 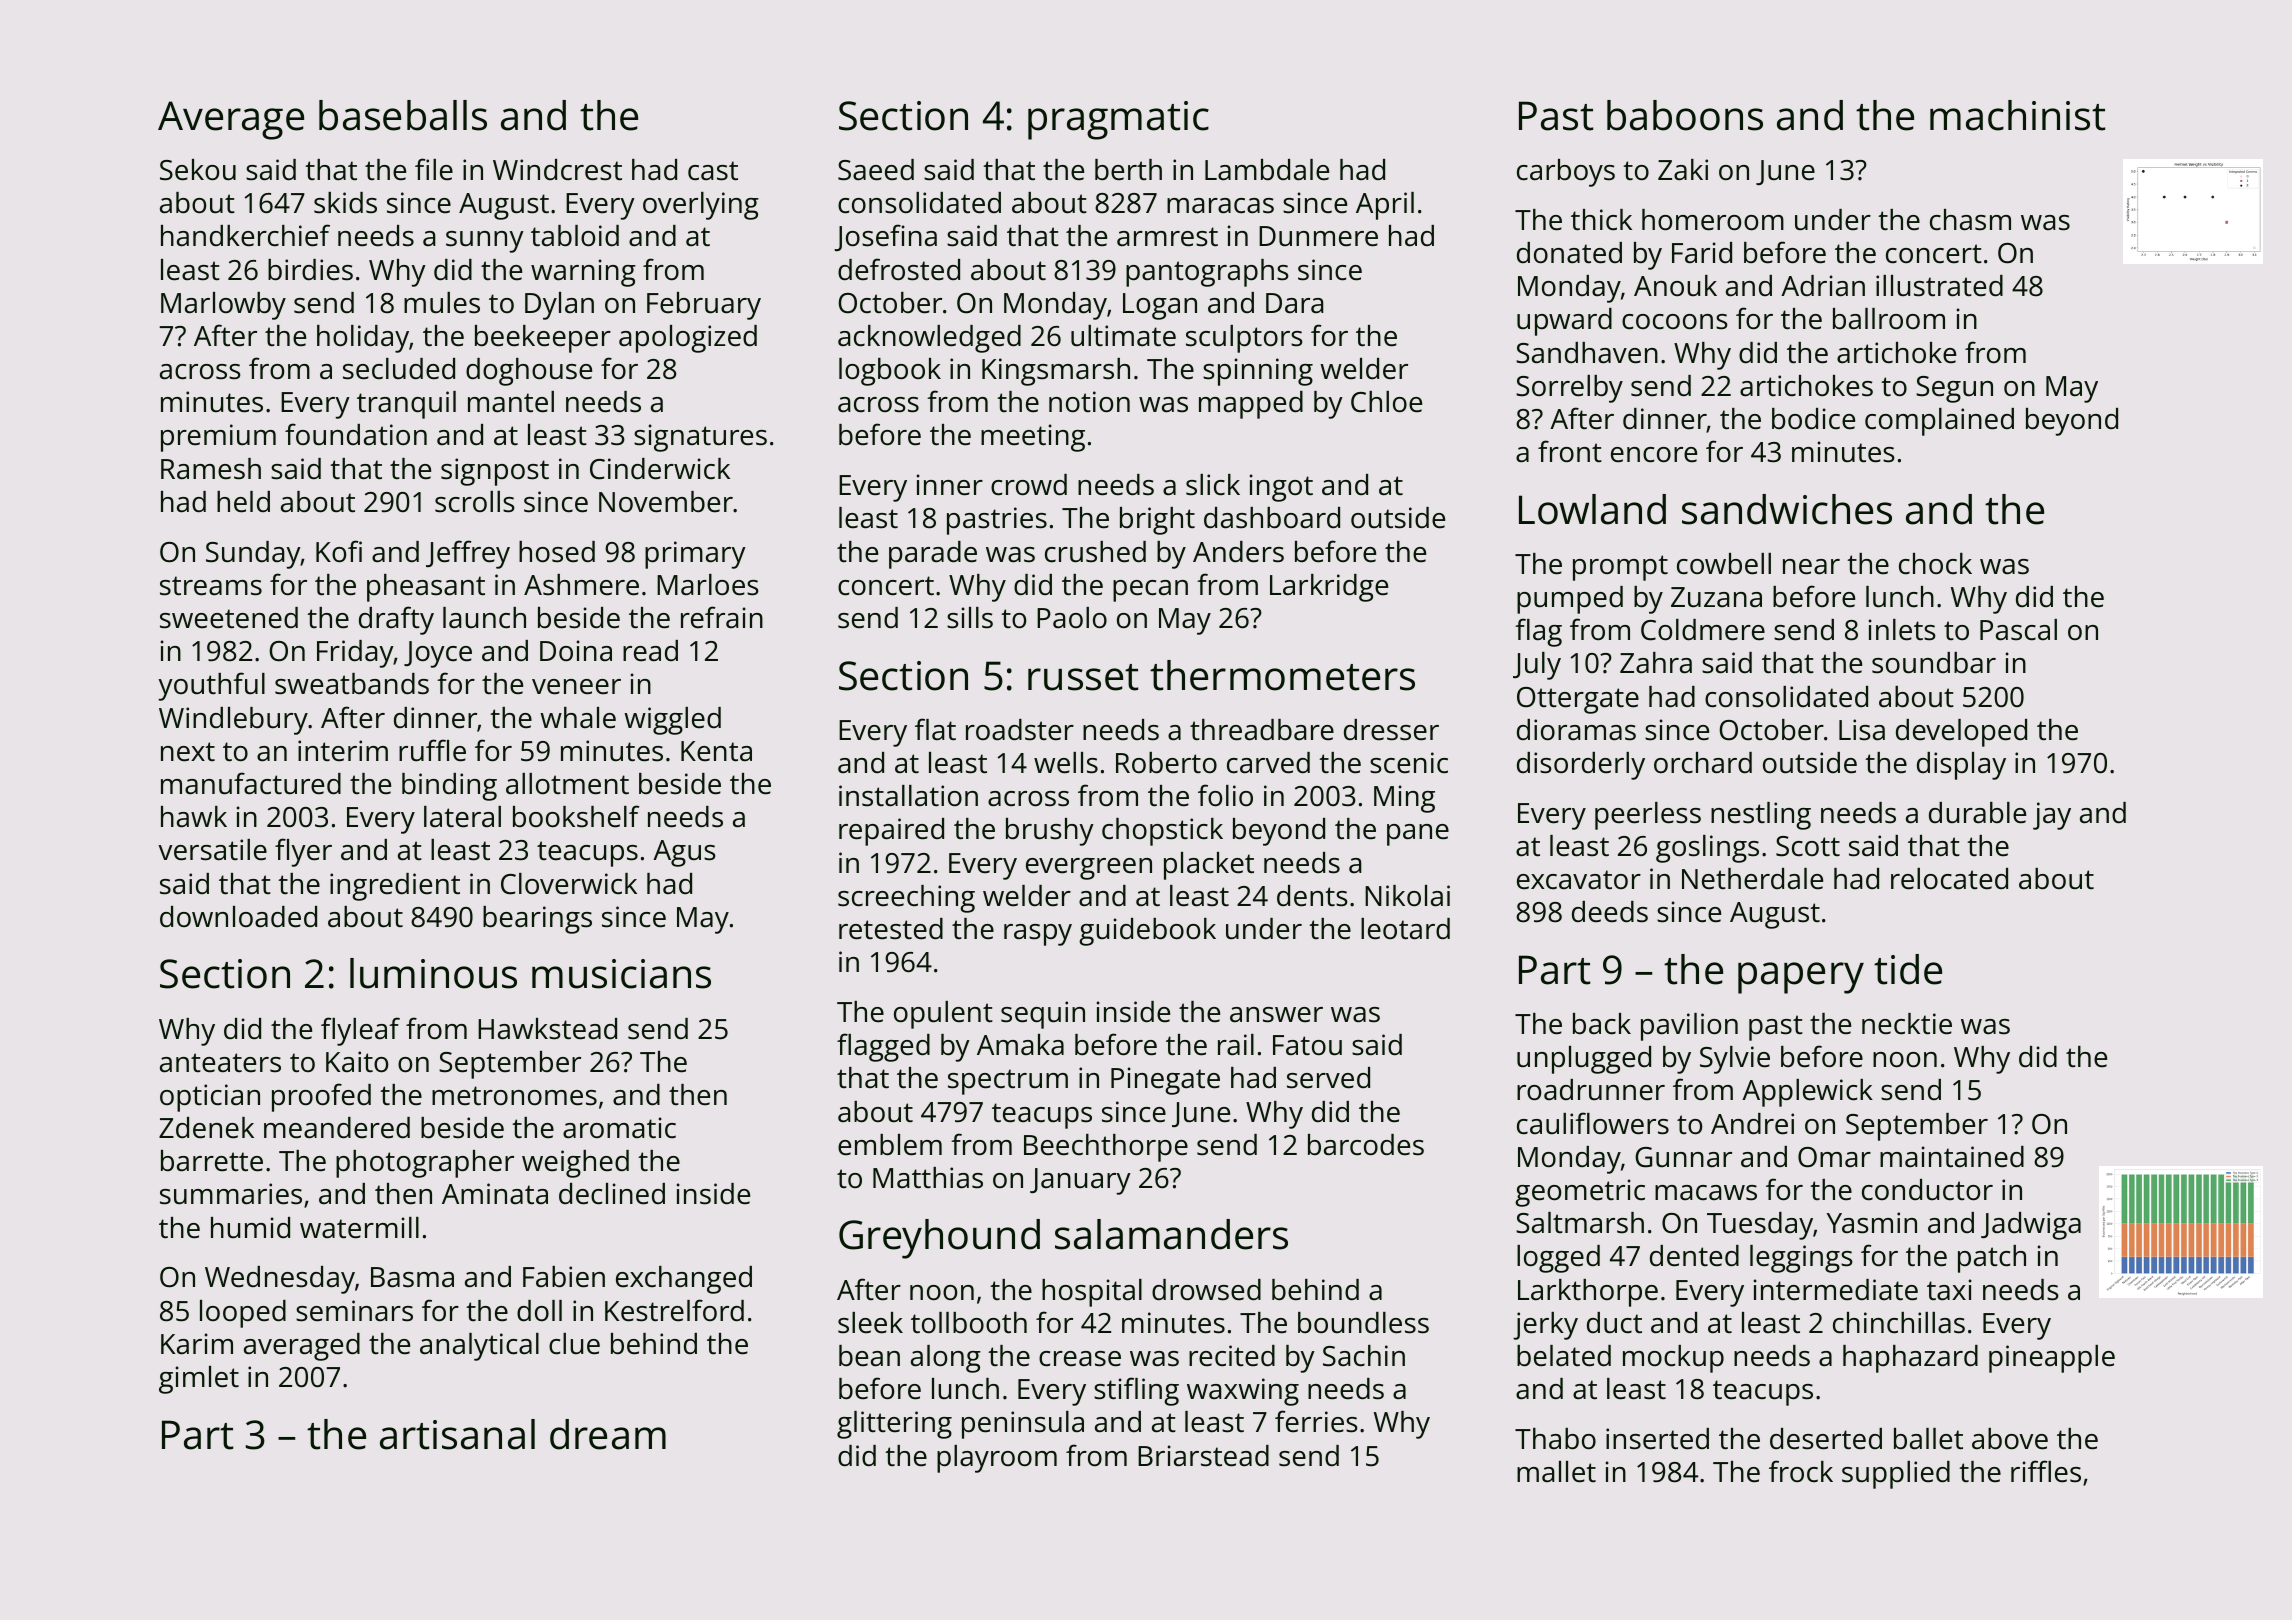 I want to click on ferries, so click(x=1316, y=1421).
